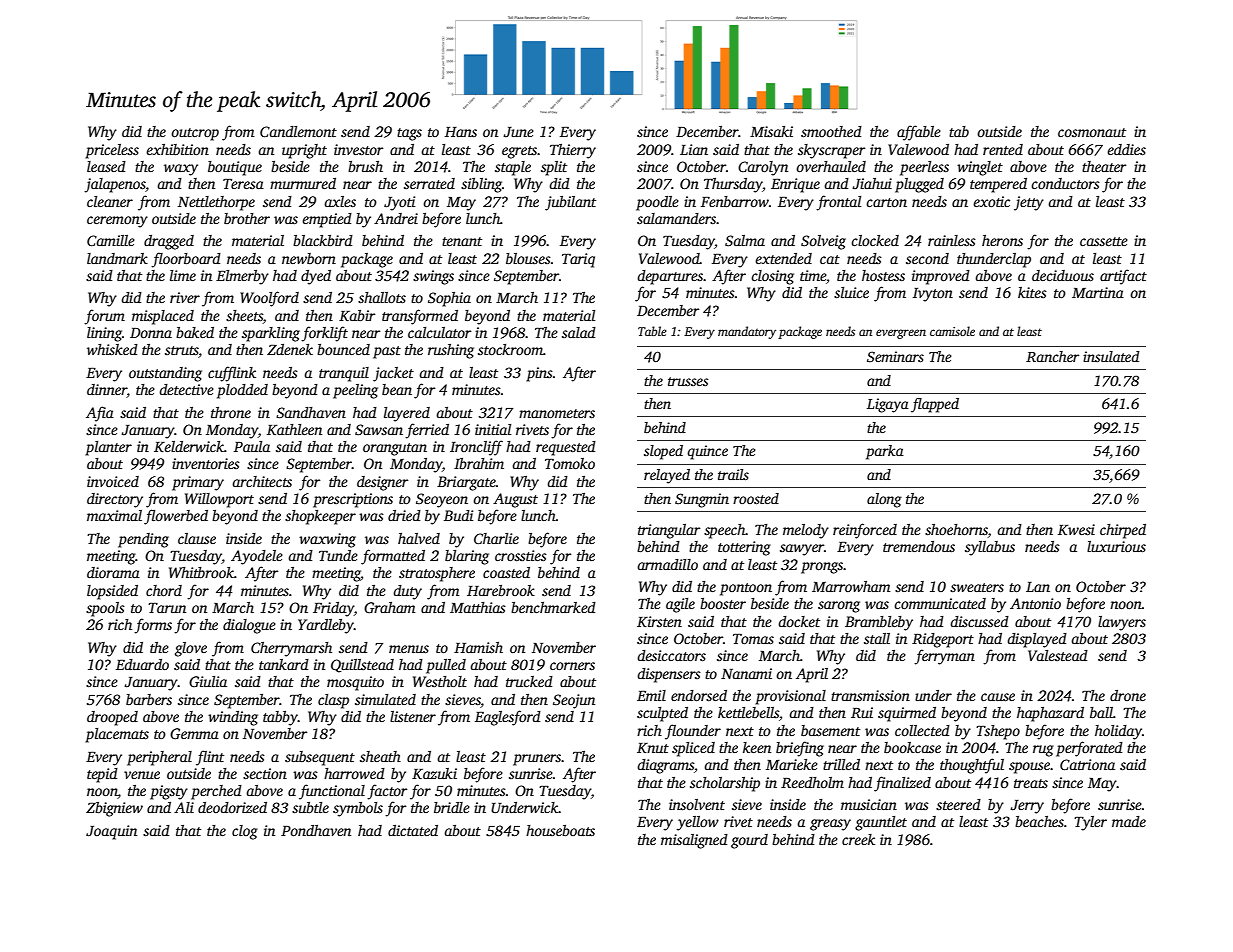 Image resolution: width=1233 pixels, height=952 pixels. I want to click on pruners, so click(537, 760).
